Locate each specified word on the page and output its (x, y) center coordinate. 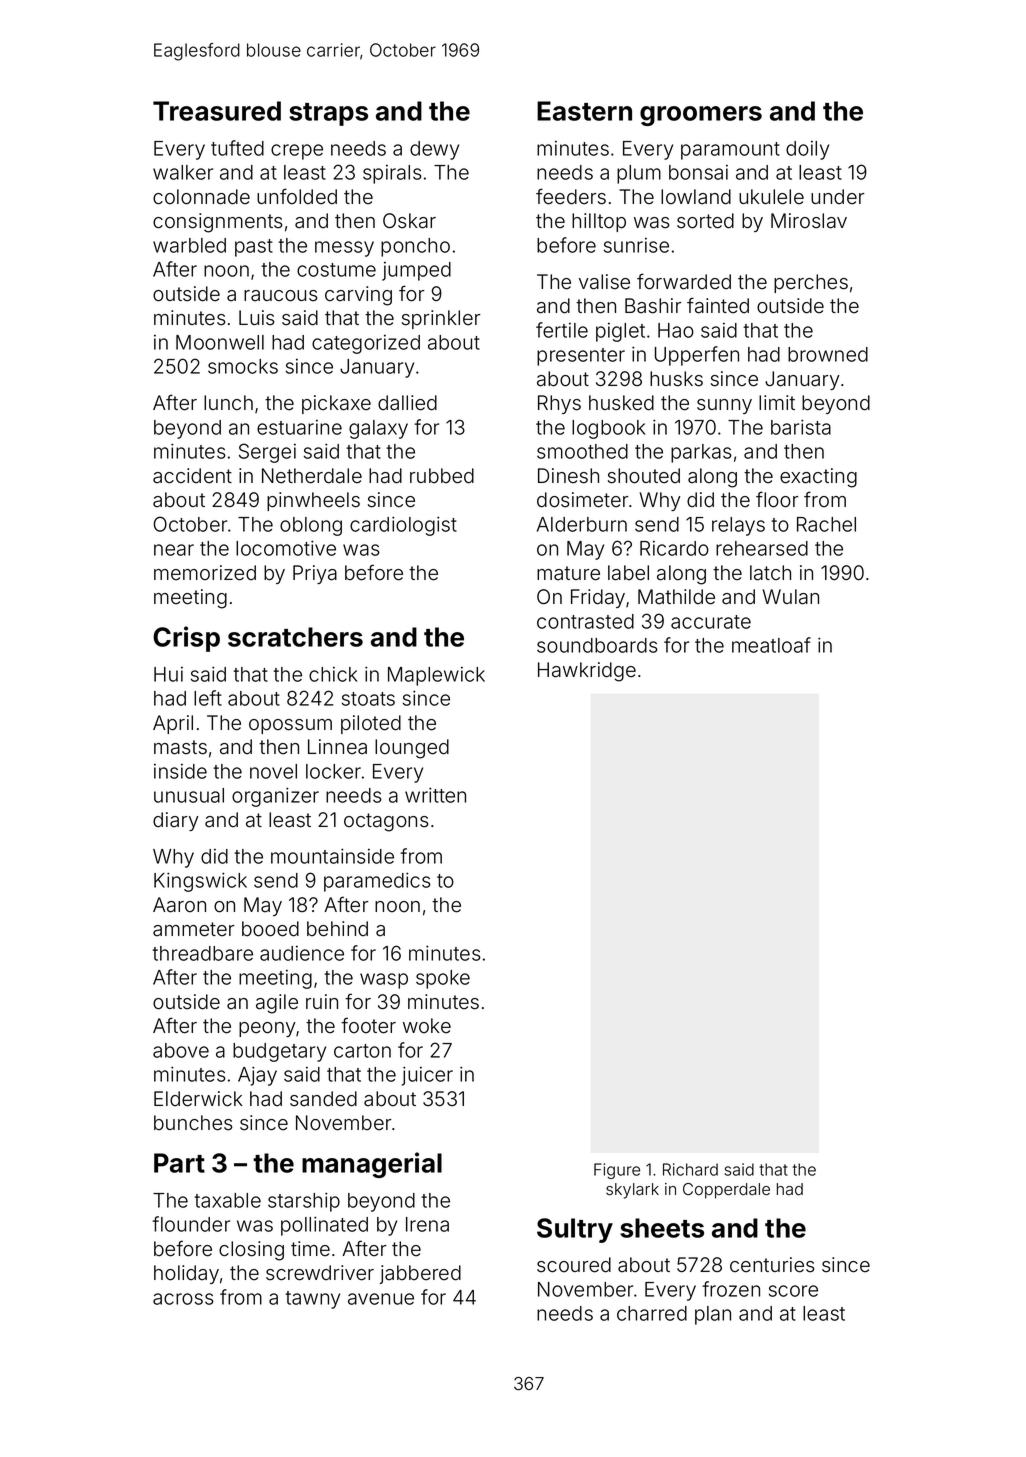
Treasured (217, 111)
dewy (434, 150)
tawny (312, 1300)
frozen (731, 1289)
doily (807, 150)
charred (652, 1313)
